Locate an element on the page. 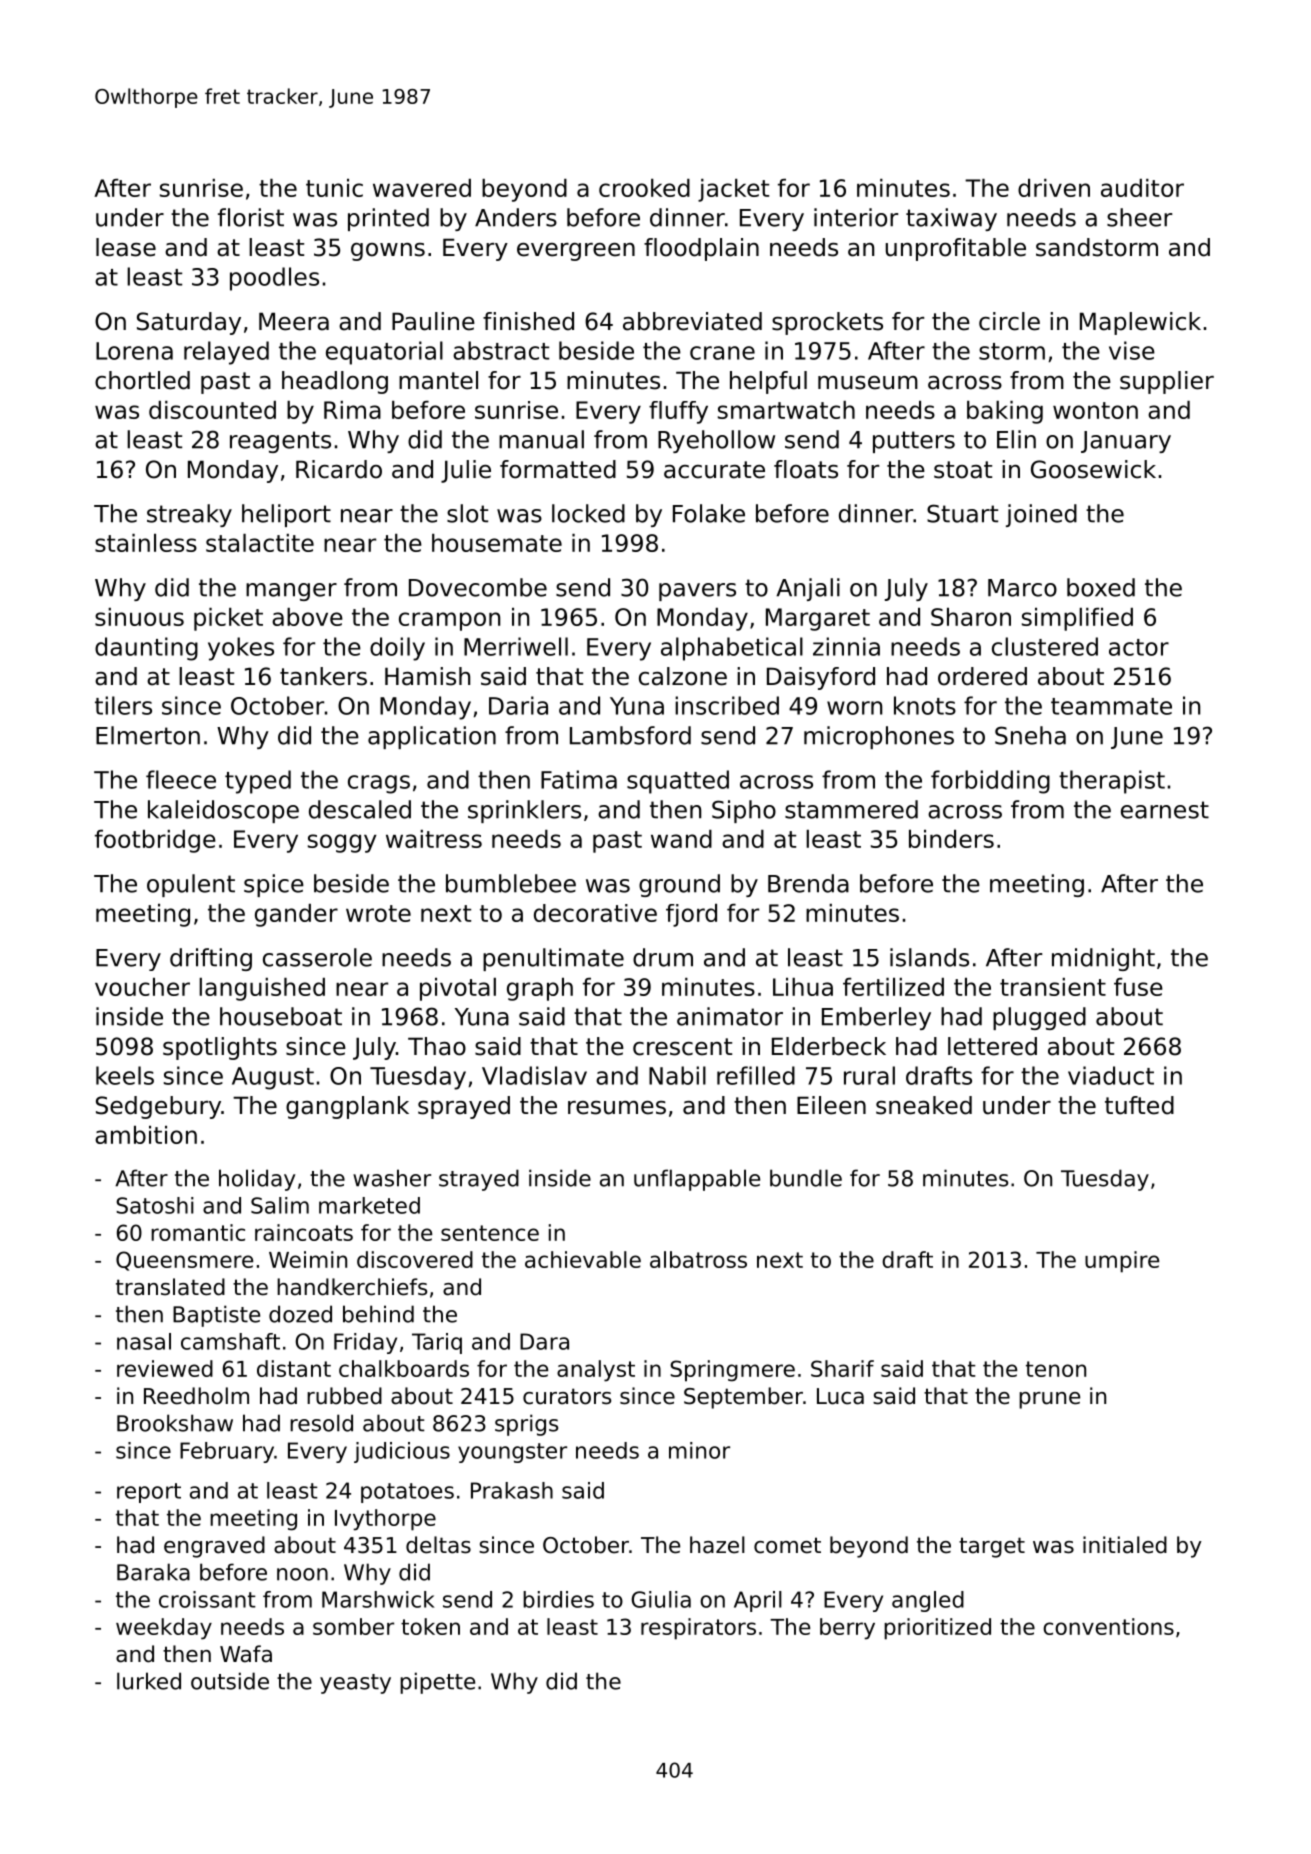  viaduct is located at coordinates (1111, 1075).
